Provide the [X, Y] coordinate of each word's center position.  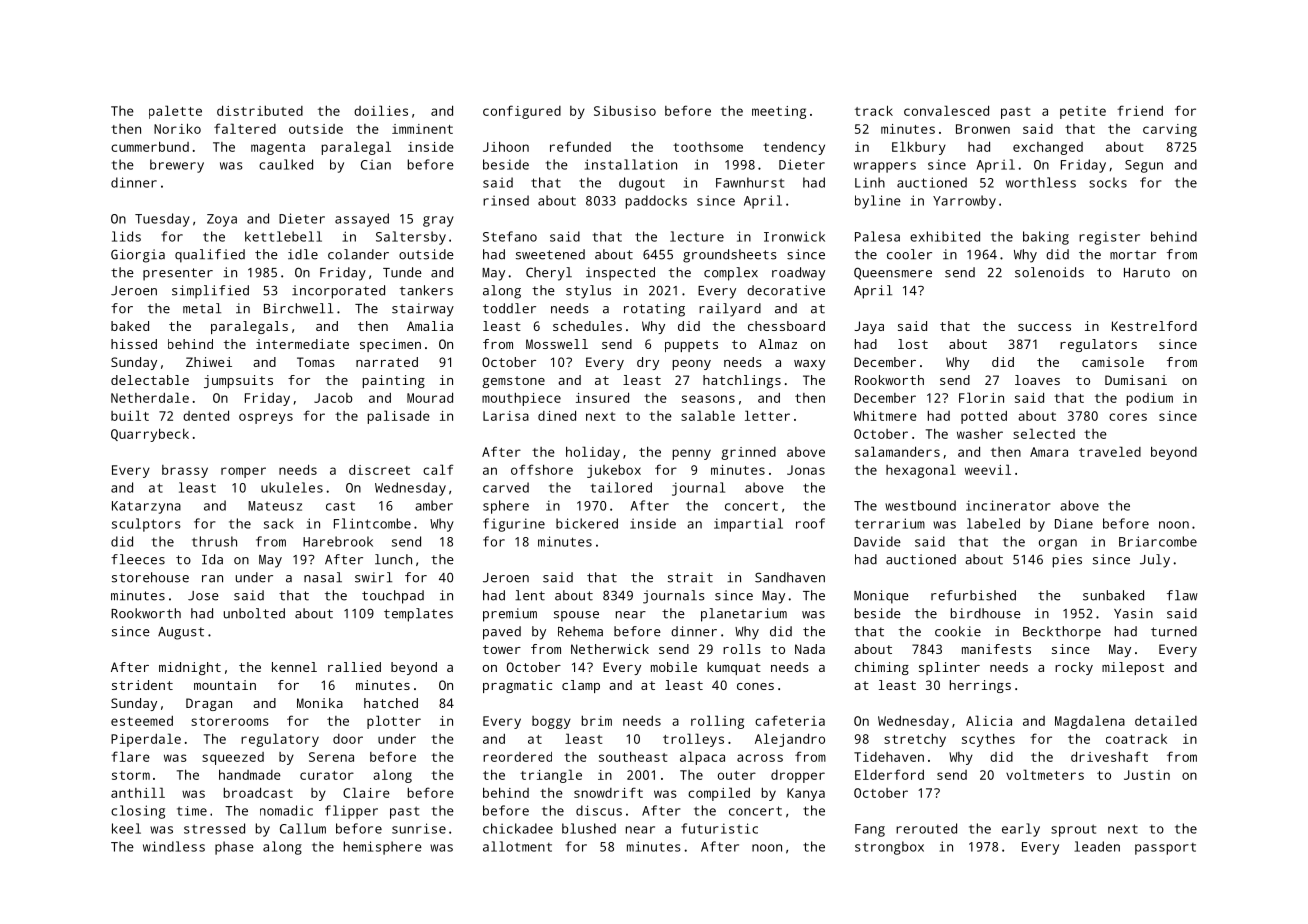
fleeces [138, 559]
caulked [286, 164]
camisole [1113, 362]
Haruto [1147, 273]
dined [557, 415]
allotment [517, 846]
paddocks [656, 202]
